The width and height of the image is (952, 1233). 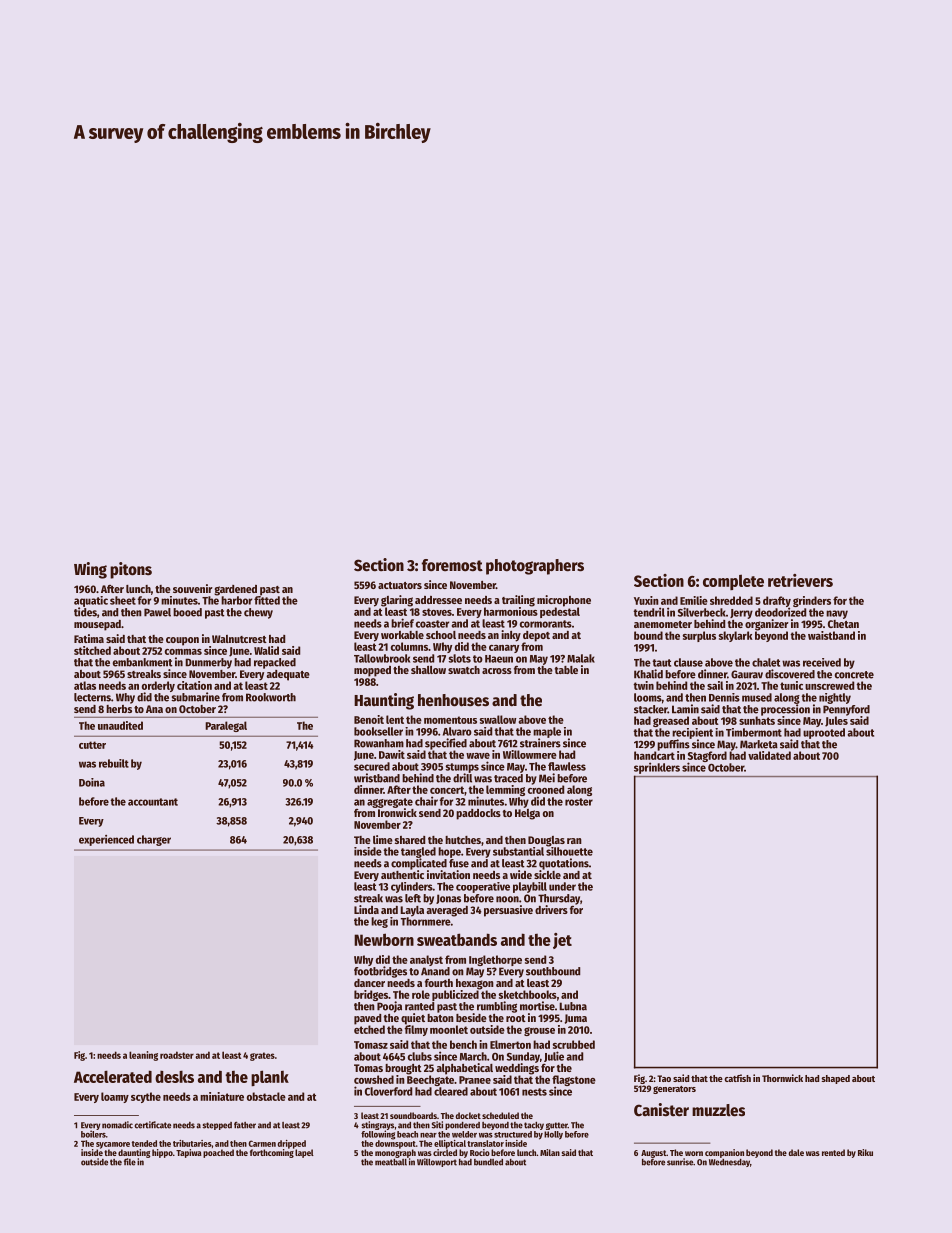 What do you see at coordinates (114, 763) in the image?
I see `rebuilt` at bounding box center [114, 763].
